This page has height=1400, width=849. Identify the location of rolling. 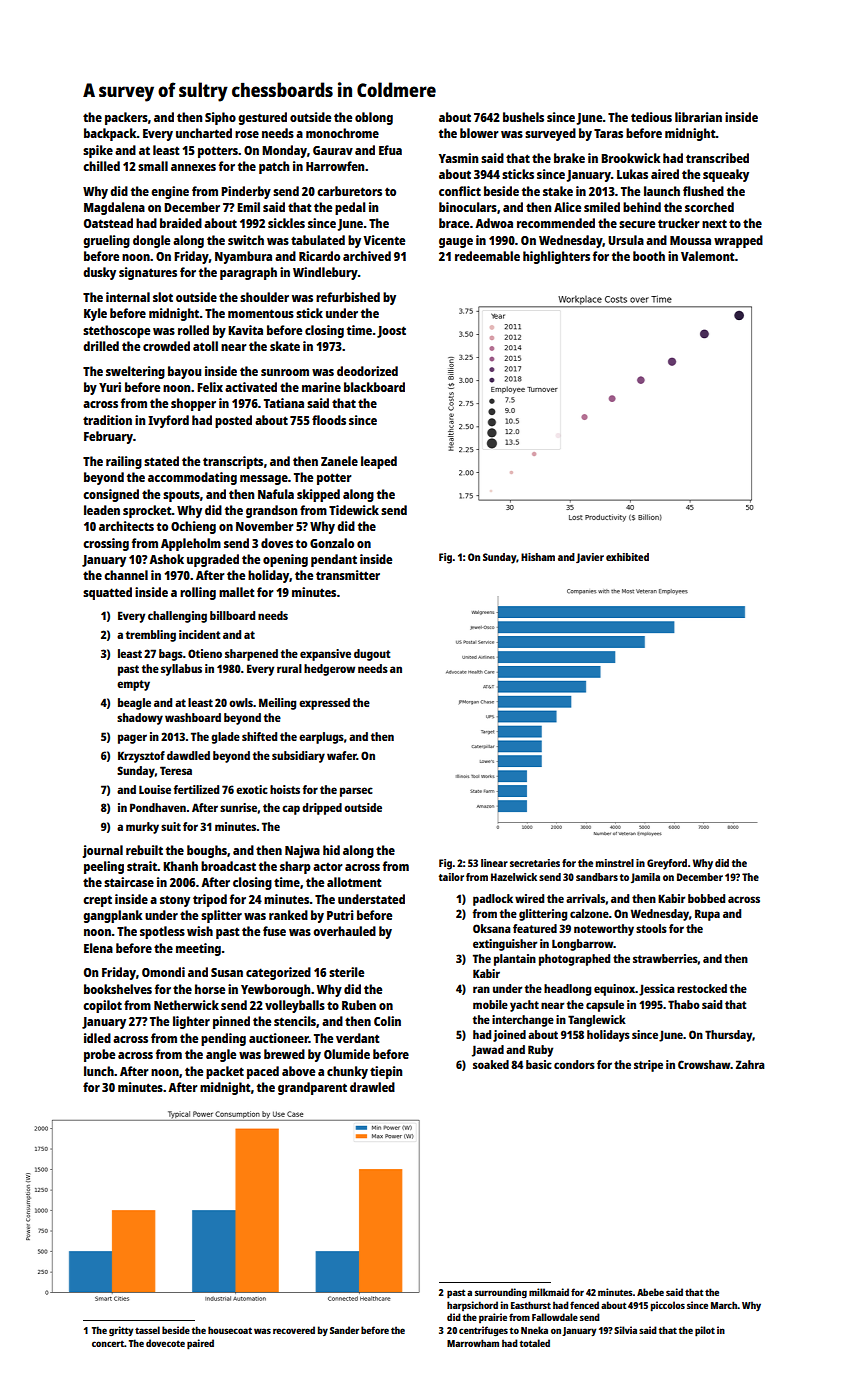
(198, 593).
